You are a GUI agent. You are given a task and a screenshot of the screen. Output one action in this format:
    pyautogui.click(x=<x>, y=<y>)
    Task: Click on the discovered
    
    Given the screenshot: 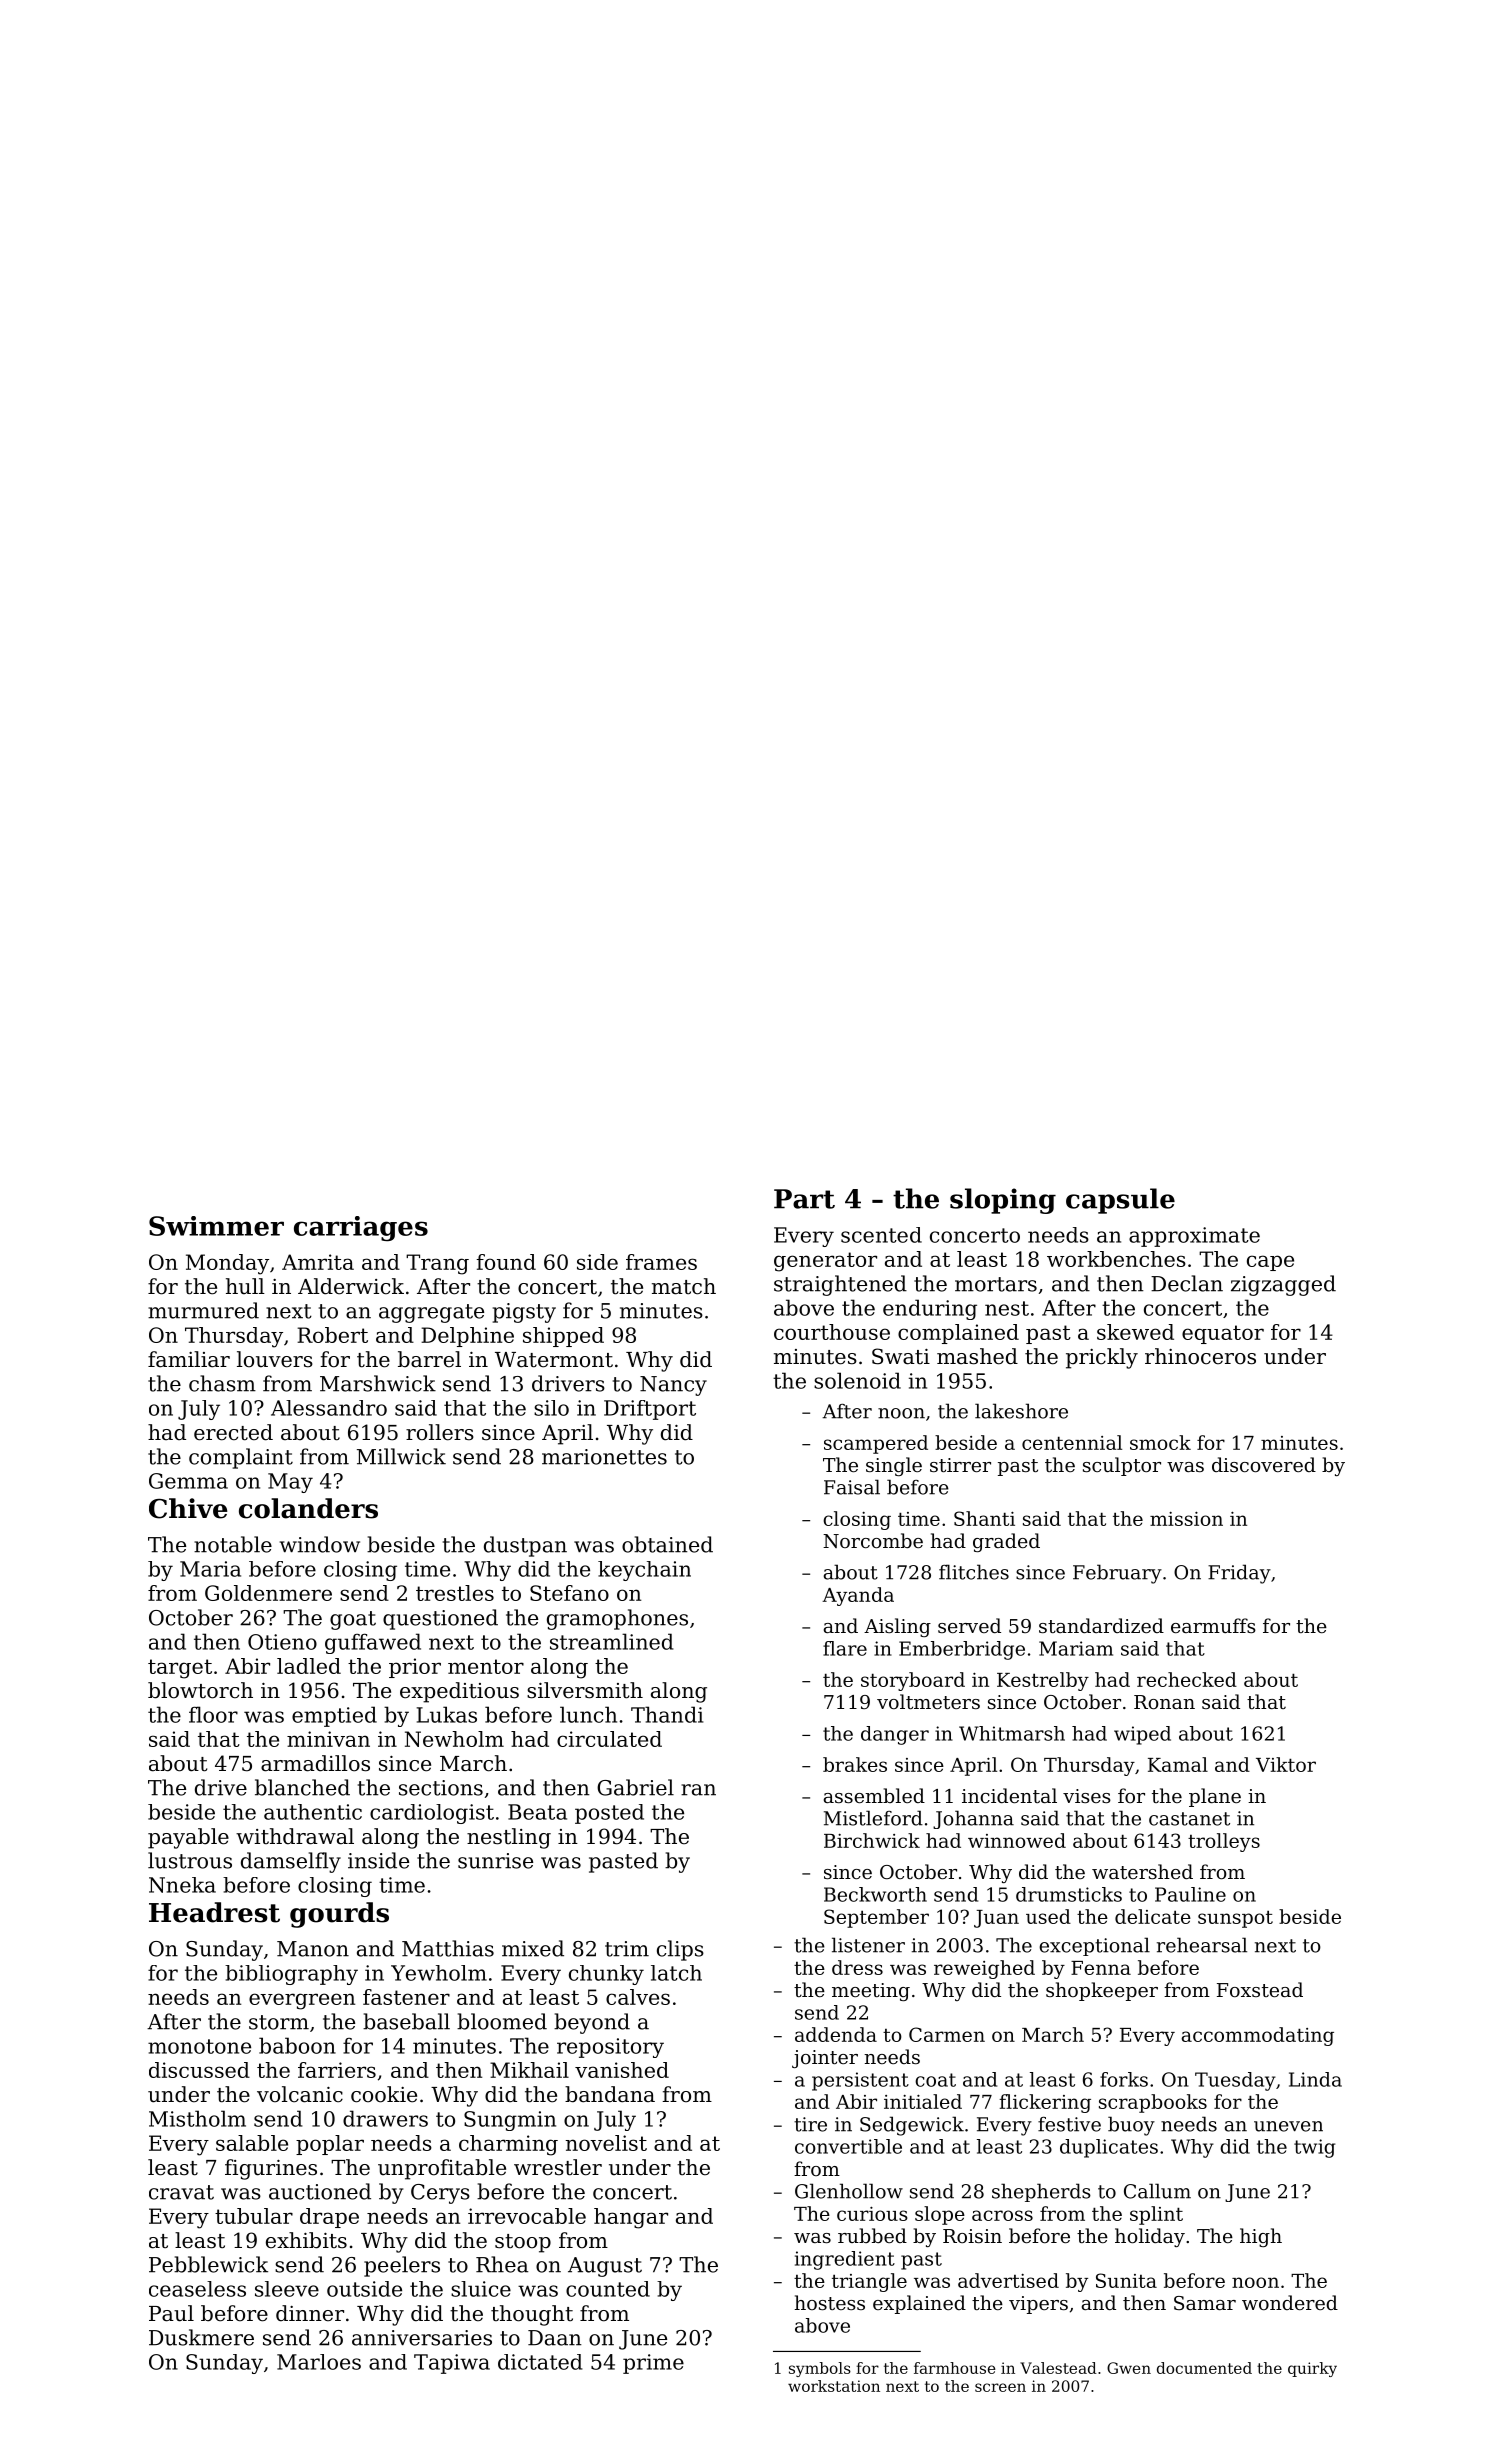 What is the action you would take?
    pyautogui.click(x=1264, y=1464)
